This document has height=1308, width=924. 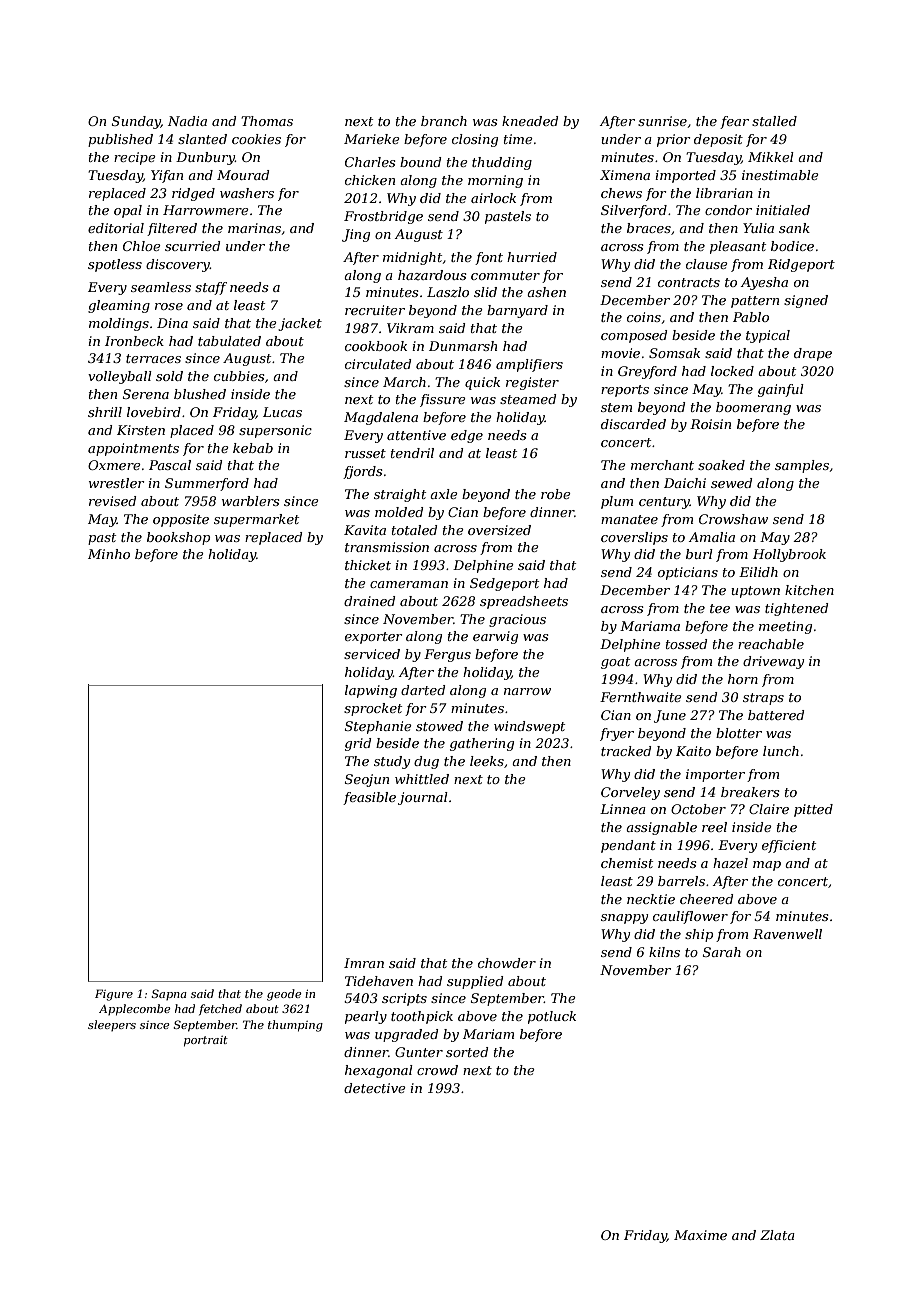 I want to click on exporter, so click(x=374, y=638).
